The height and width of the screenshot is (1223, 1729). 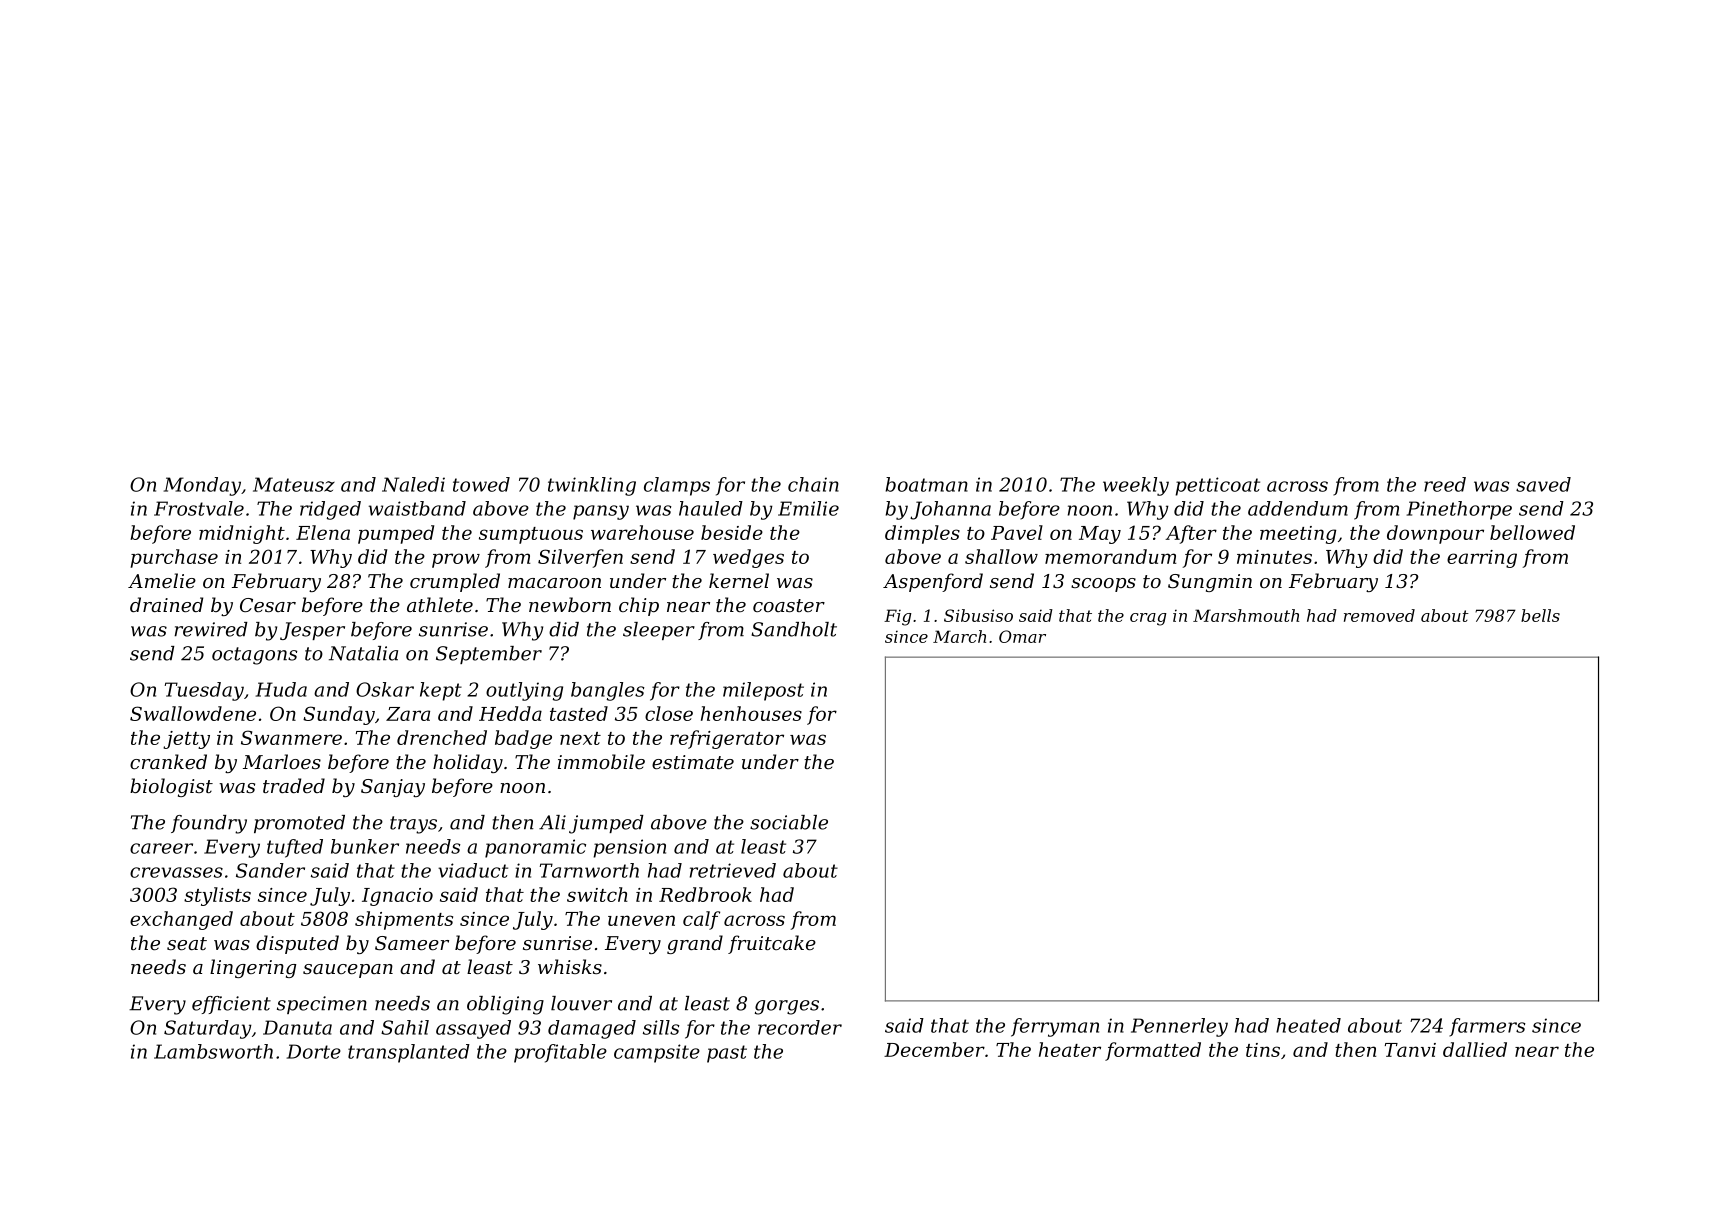 What do you see at coordinates (330, 510) in the screenshot?
I see `ridged` at bounding box center [330, 510].
